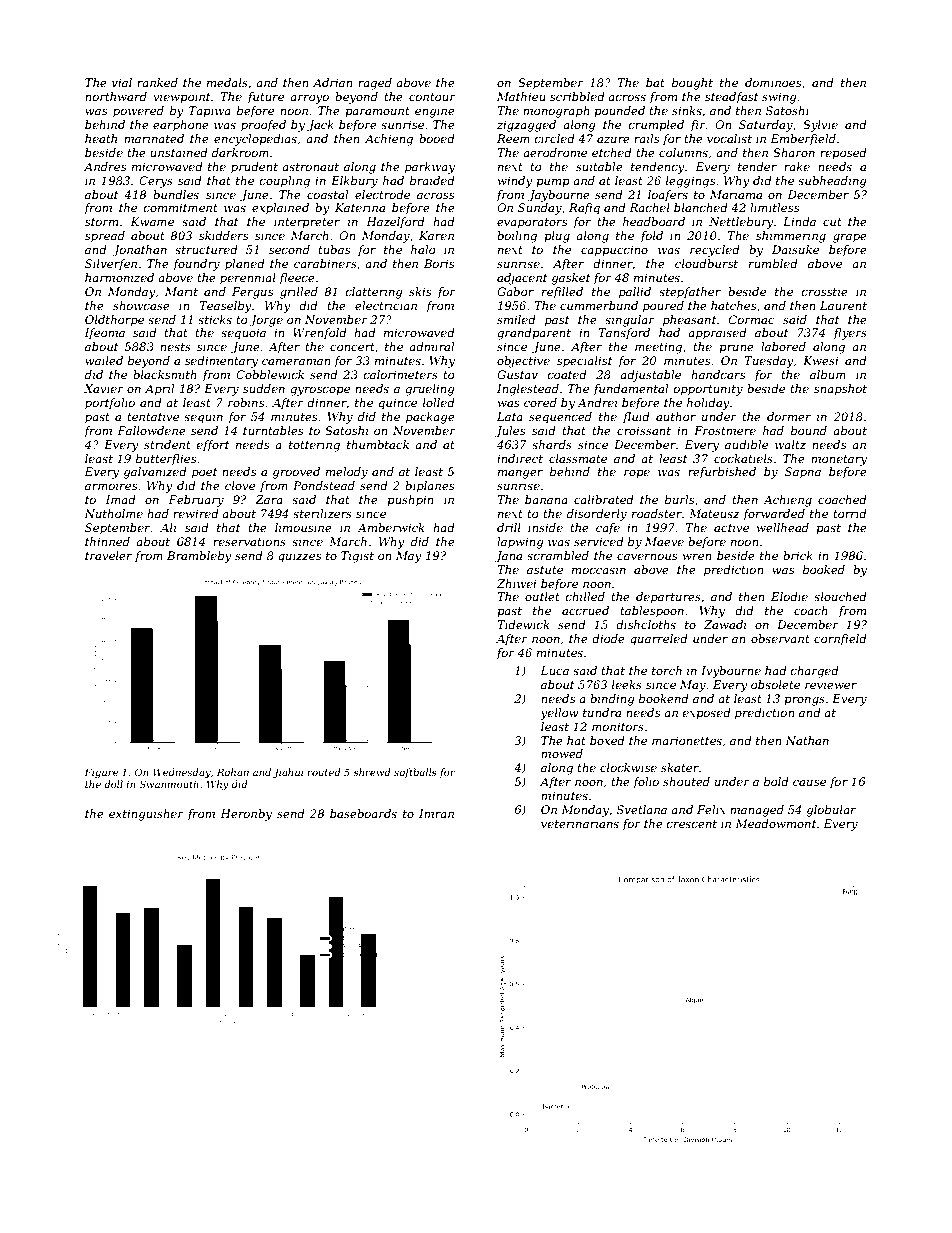 The image size is (952, 1233). What do you see at coordinates (210, 112) in the screenshot?
I see `Tapiwa` at bounding box center [210, 112].
